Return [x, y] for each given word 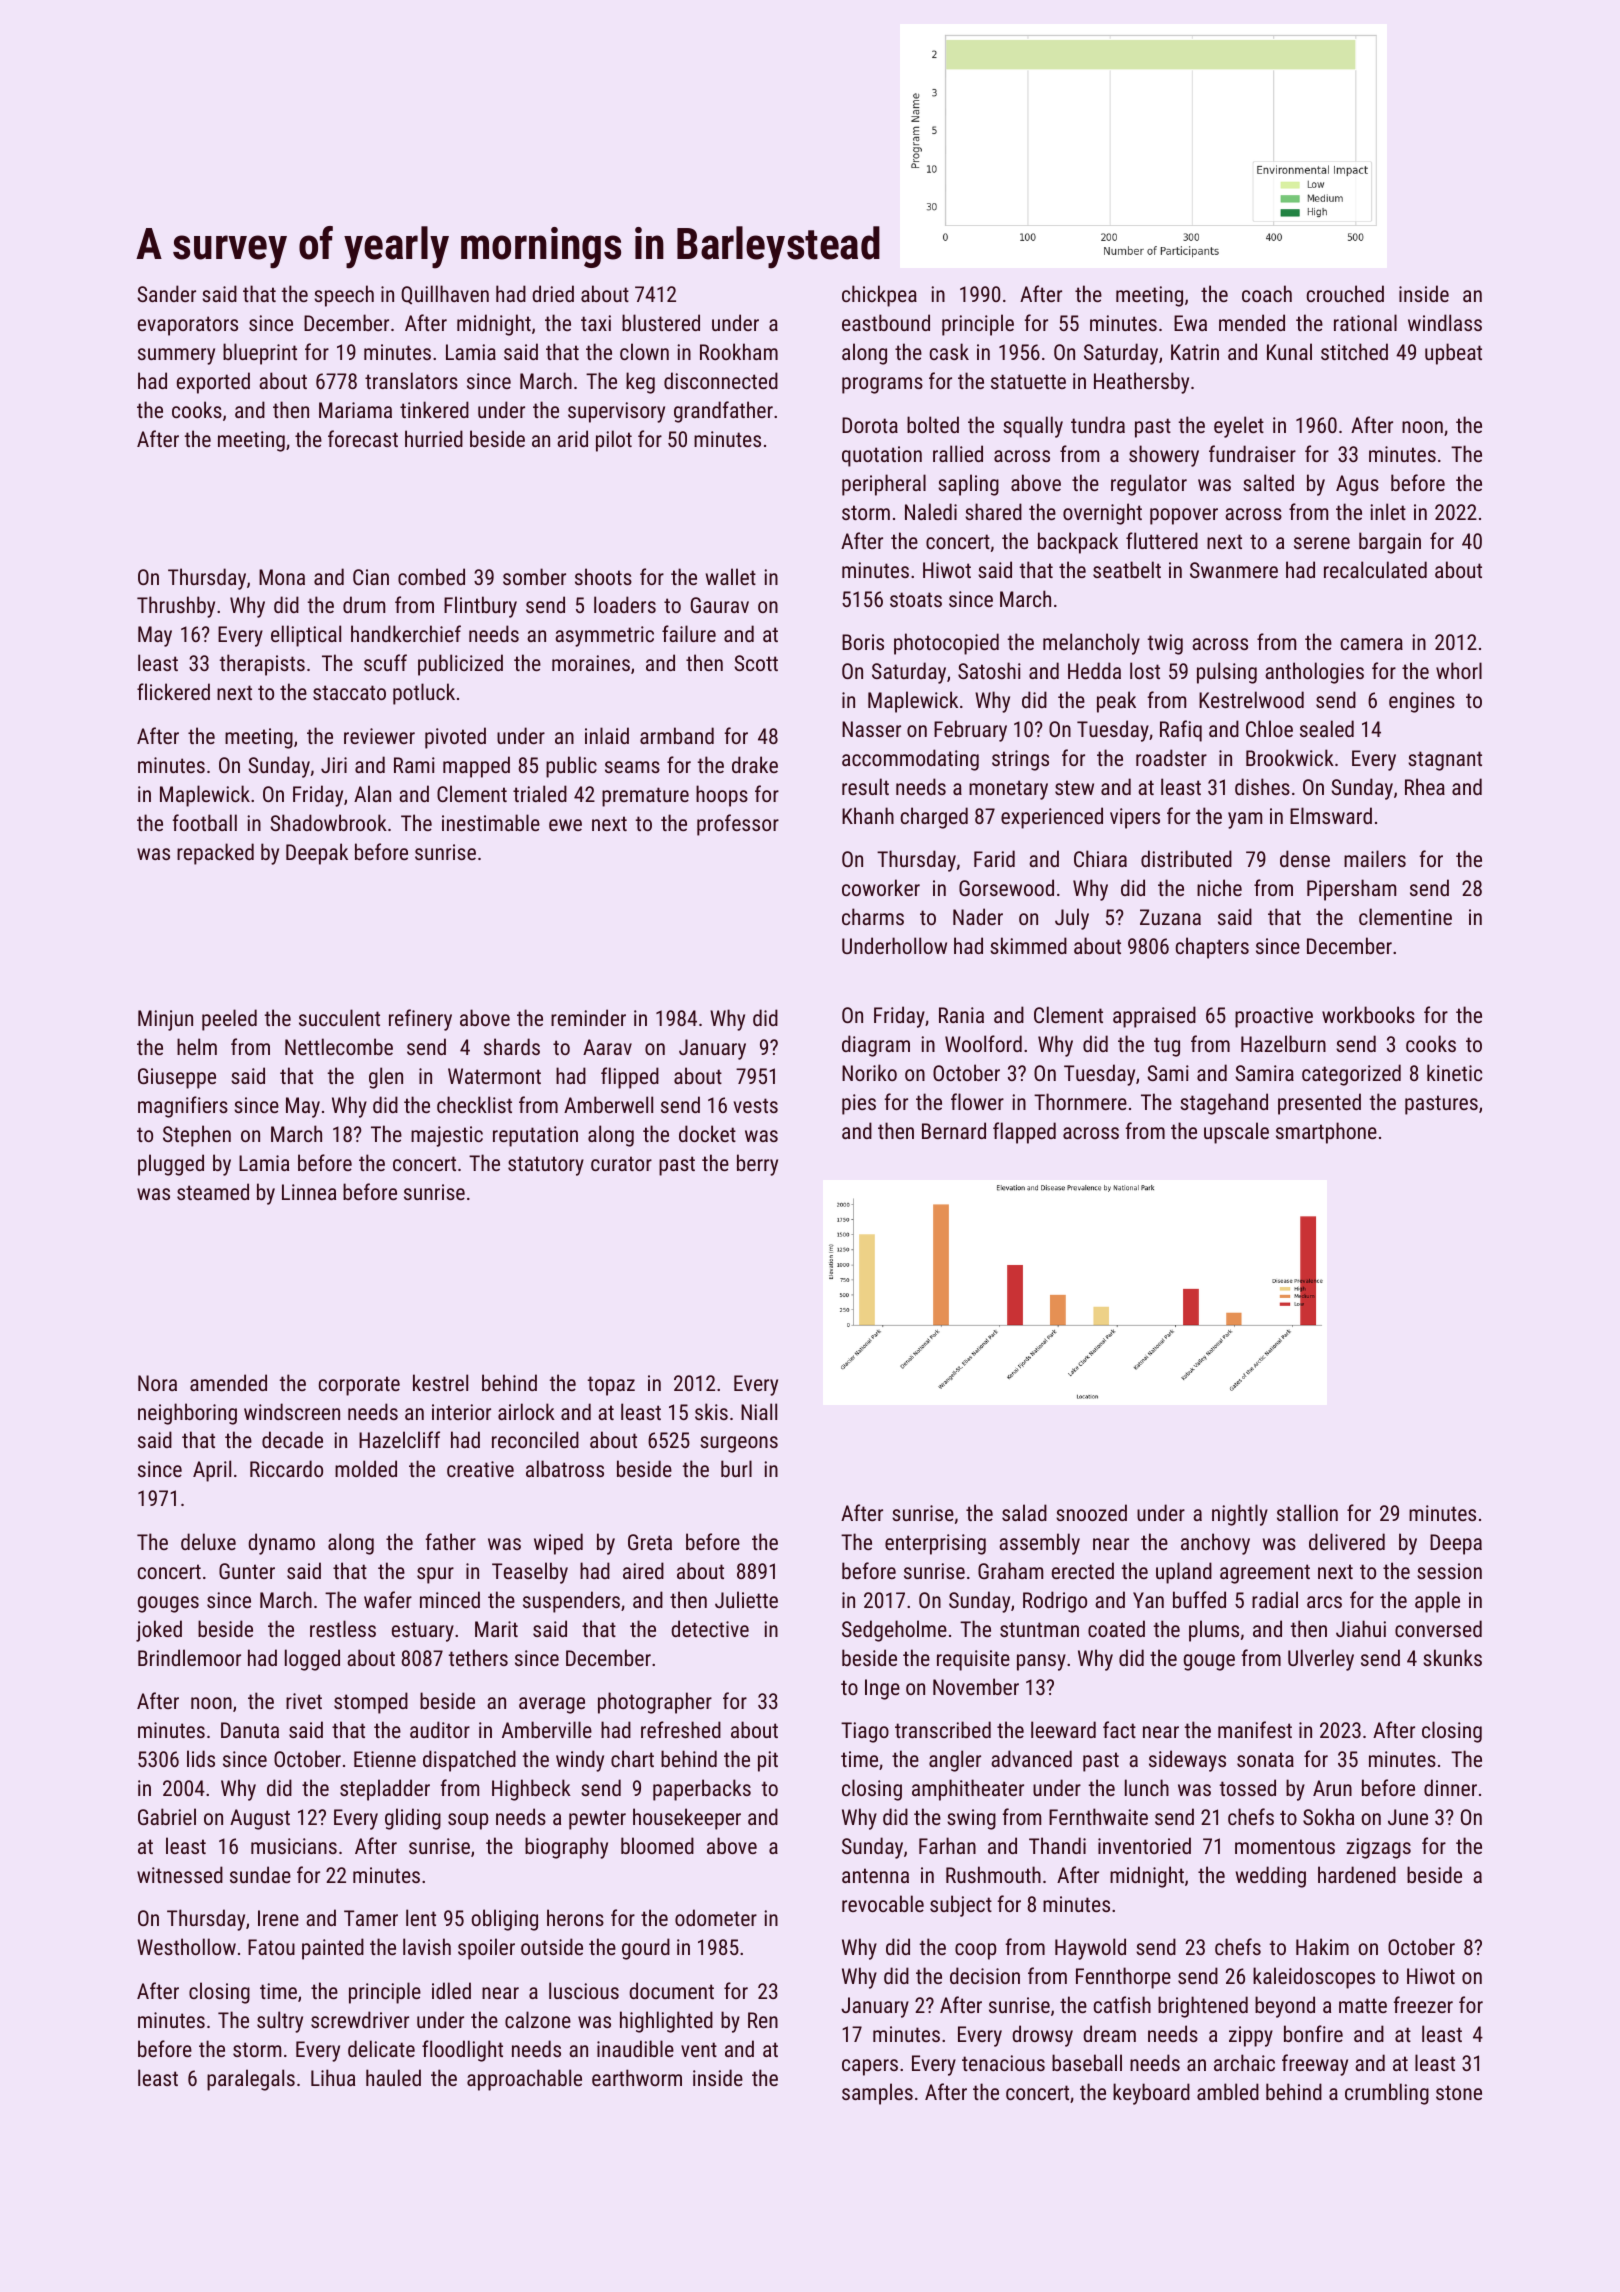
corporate [359, 1386]
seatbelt [1127, 569]
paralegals [251, 2080]
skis [711, 1411]
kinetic [1454, 1072]
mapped [476, 767]
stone [1459, 2092]
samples [877, 2094]
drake [755, 764]
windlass [1445, 322]
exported [213, 383]
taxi [596, 323]
